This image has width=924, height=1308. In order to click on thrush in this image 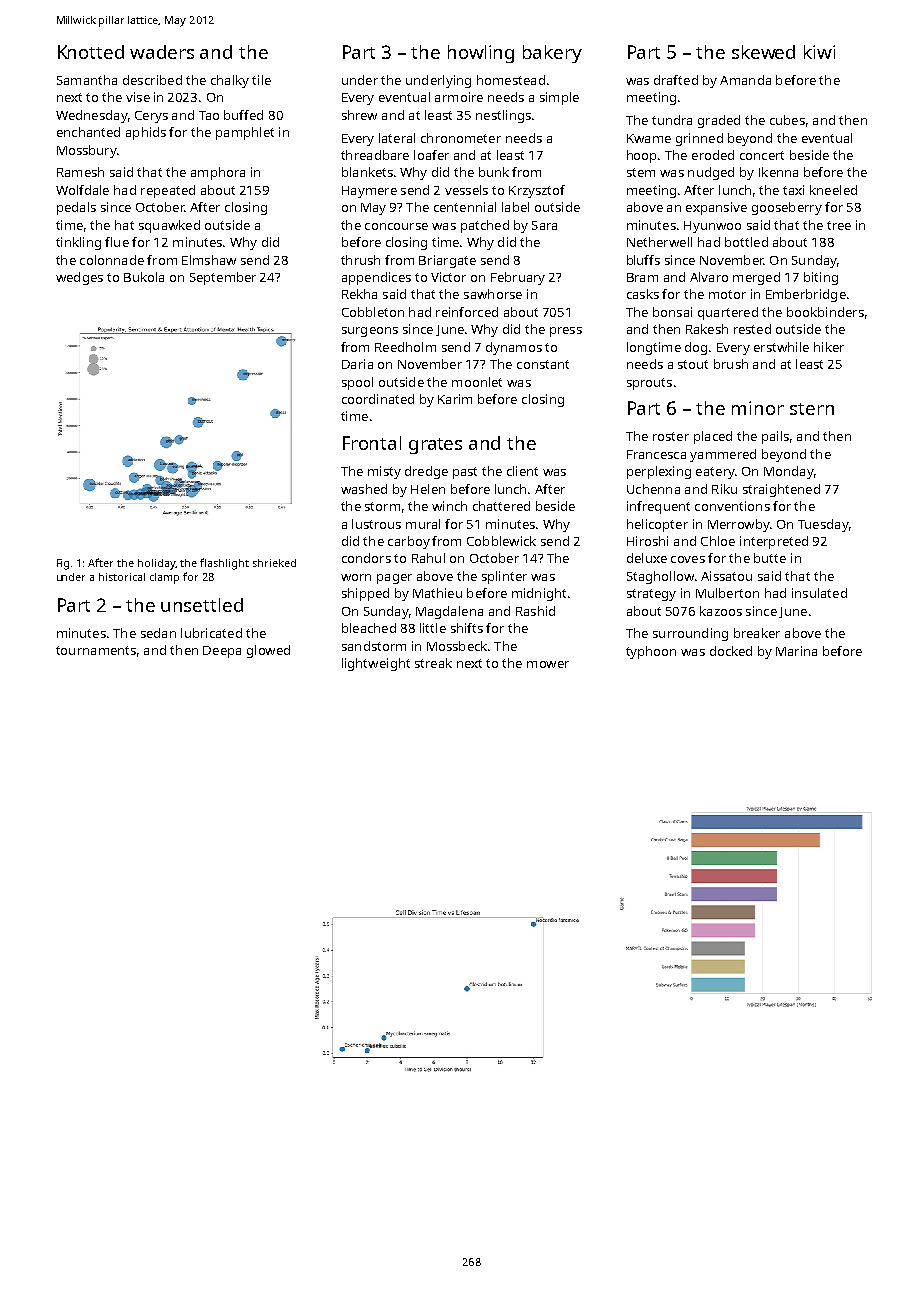, I will do `click(360, 260)`.
